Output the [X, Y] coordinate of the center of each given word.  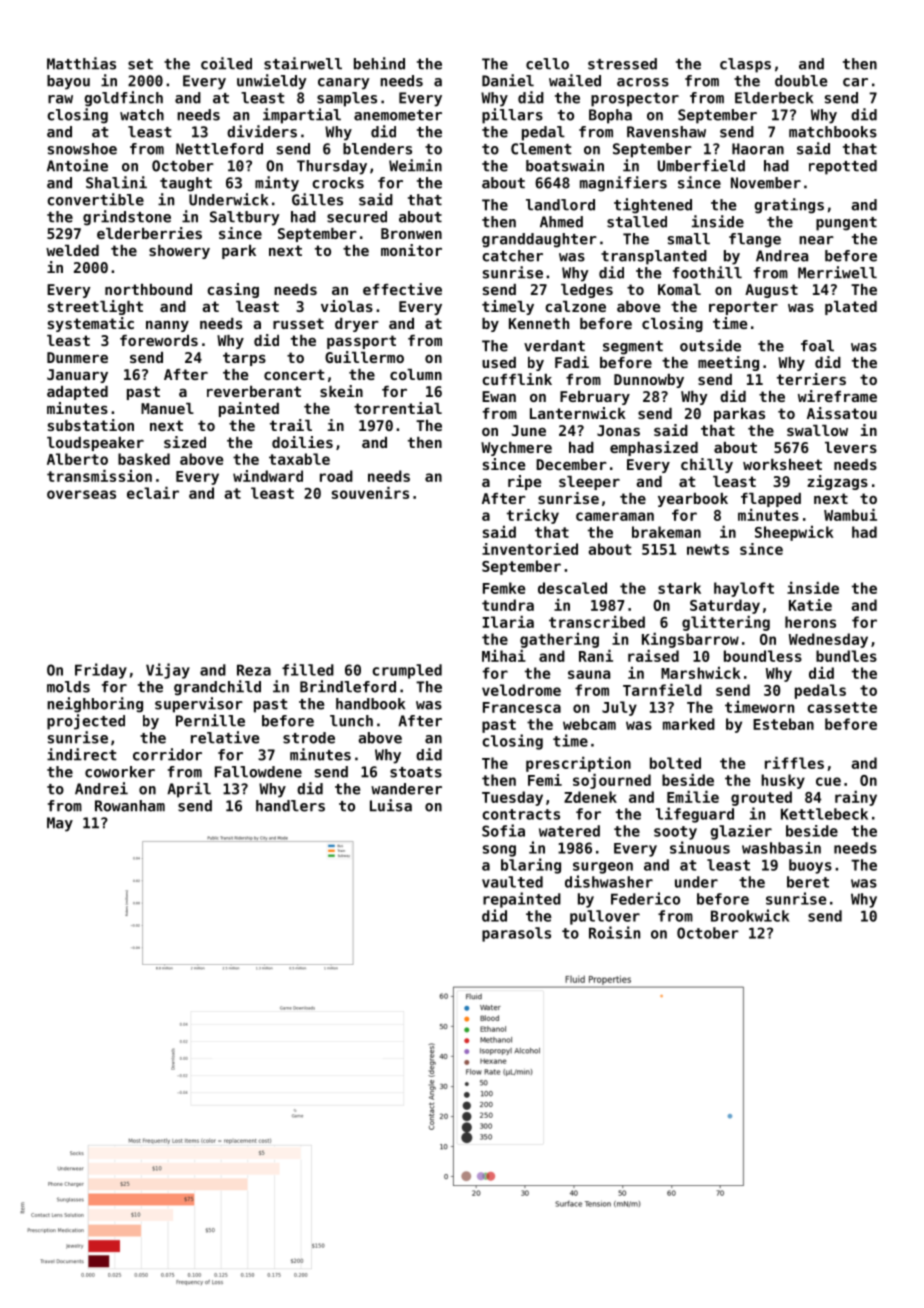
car [855, 82]
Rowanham [130, 806]
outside [710, 345]
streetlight [95, 307]
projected [86, 722]
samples [347, 99]
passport [361, 342]
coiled [226, 63]
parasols [516, 934]
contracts [521, 814]
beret [808, 882]
